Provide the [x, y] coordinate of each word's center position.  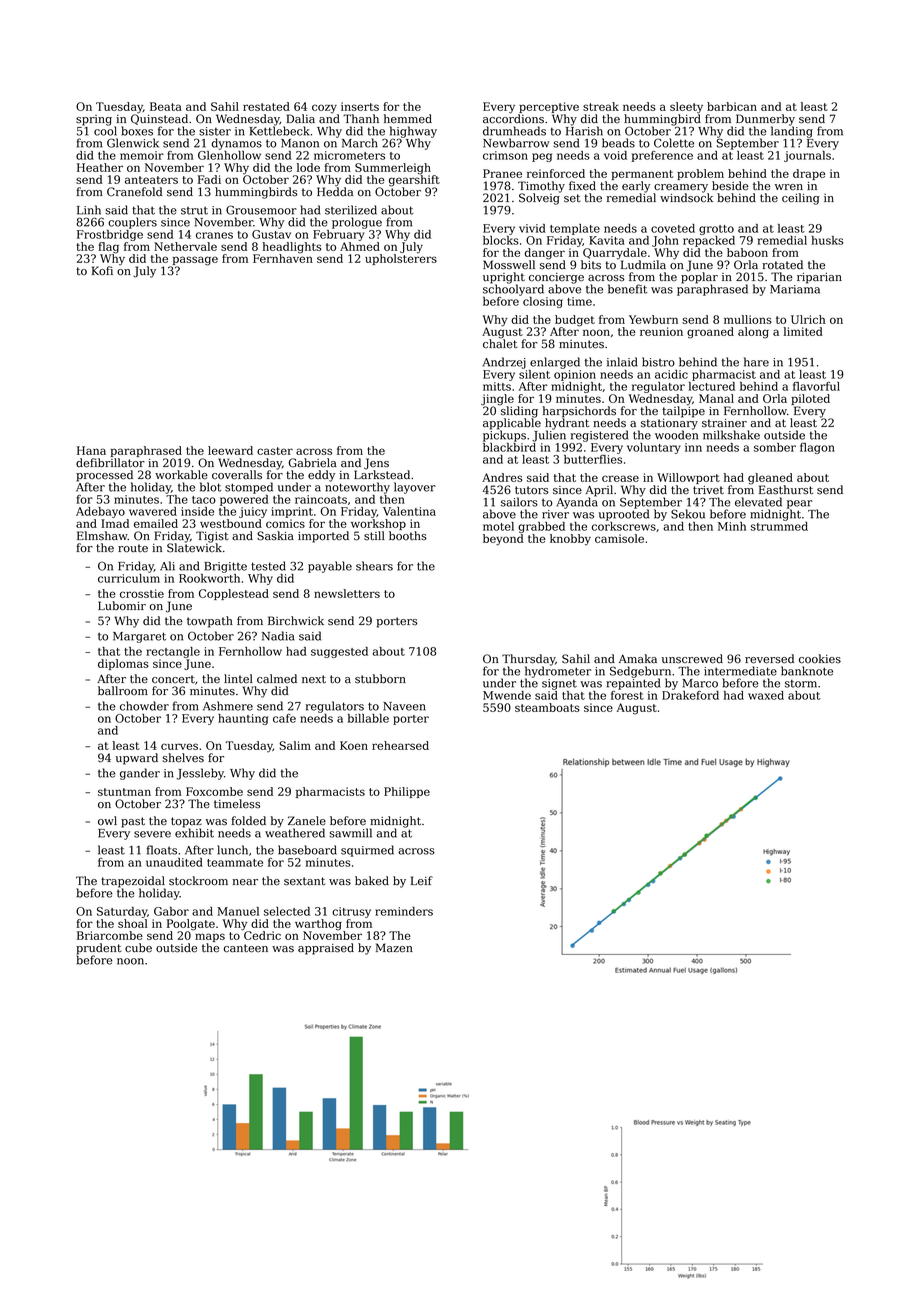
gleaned [770, 479]
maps [210, 937]
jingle [497, 400]
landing [792, 132]
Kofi [102, 271]
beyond [503, 540]
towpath [210, 622]
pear [800, 504]
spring [94, 120]
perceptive [549, 107]
